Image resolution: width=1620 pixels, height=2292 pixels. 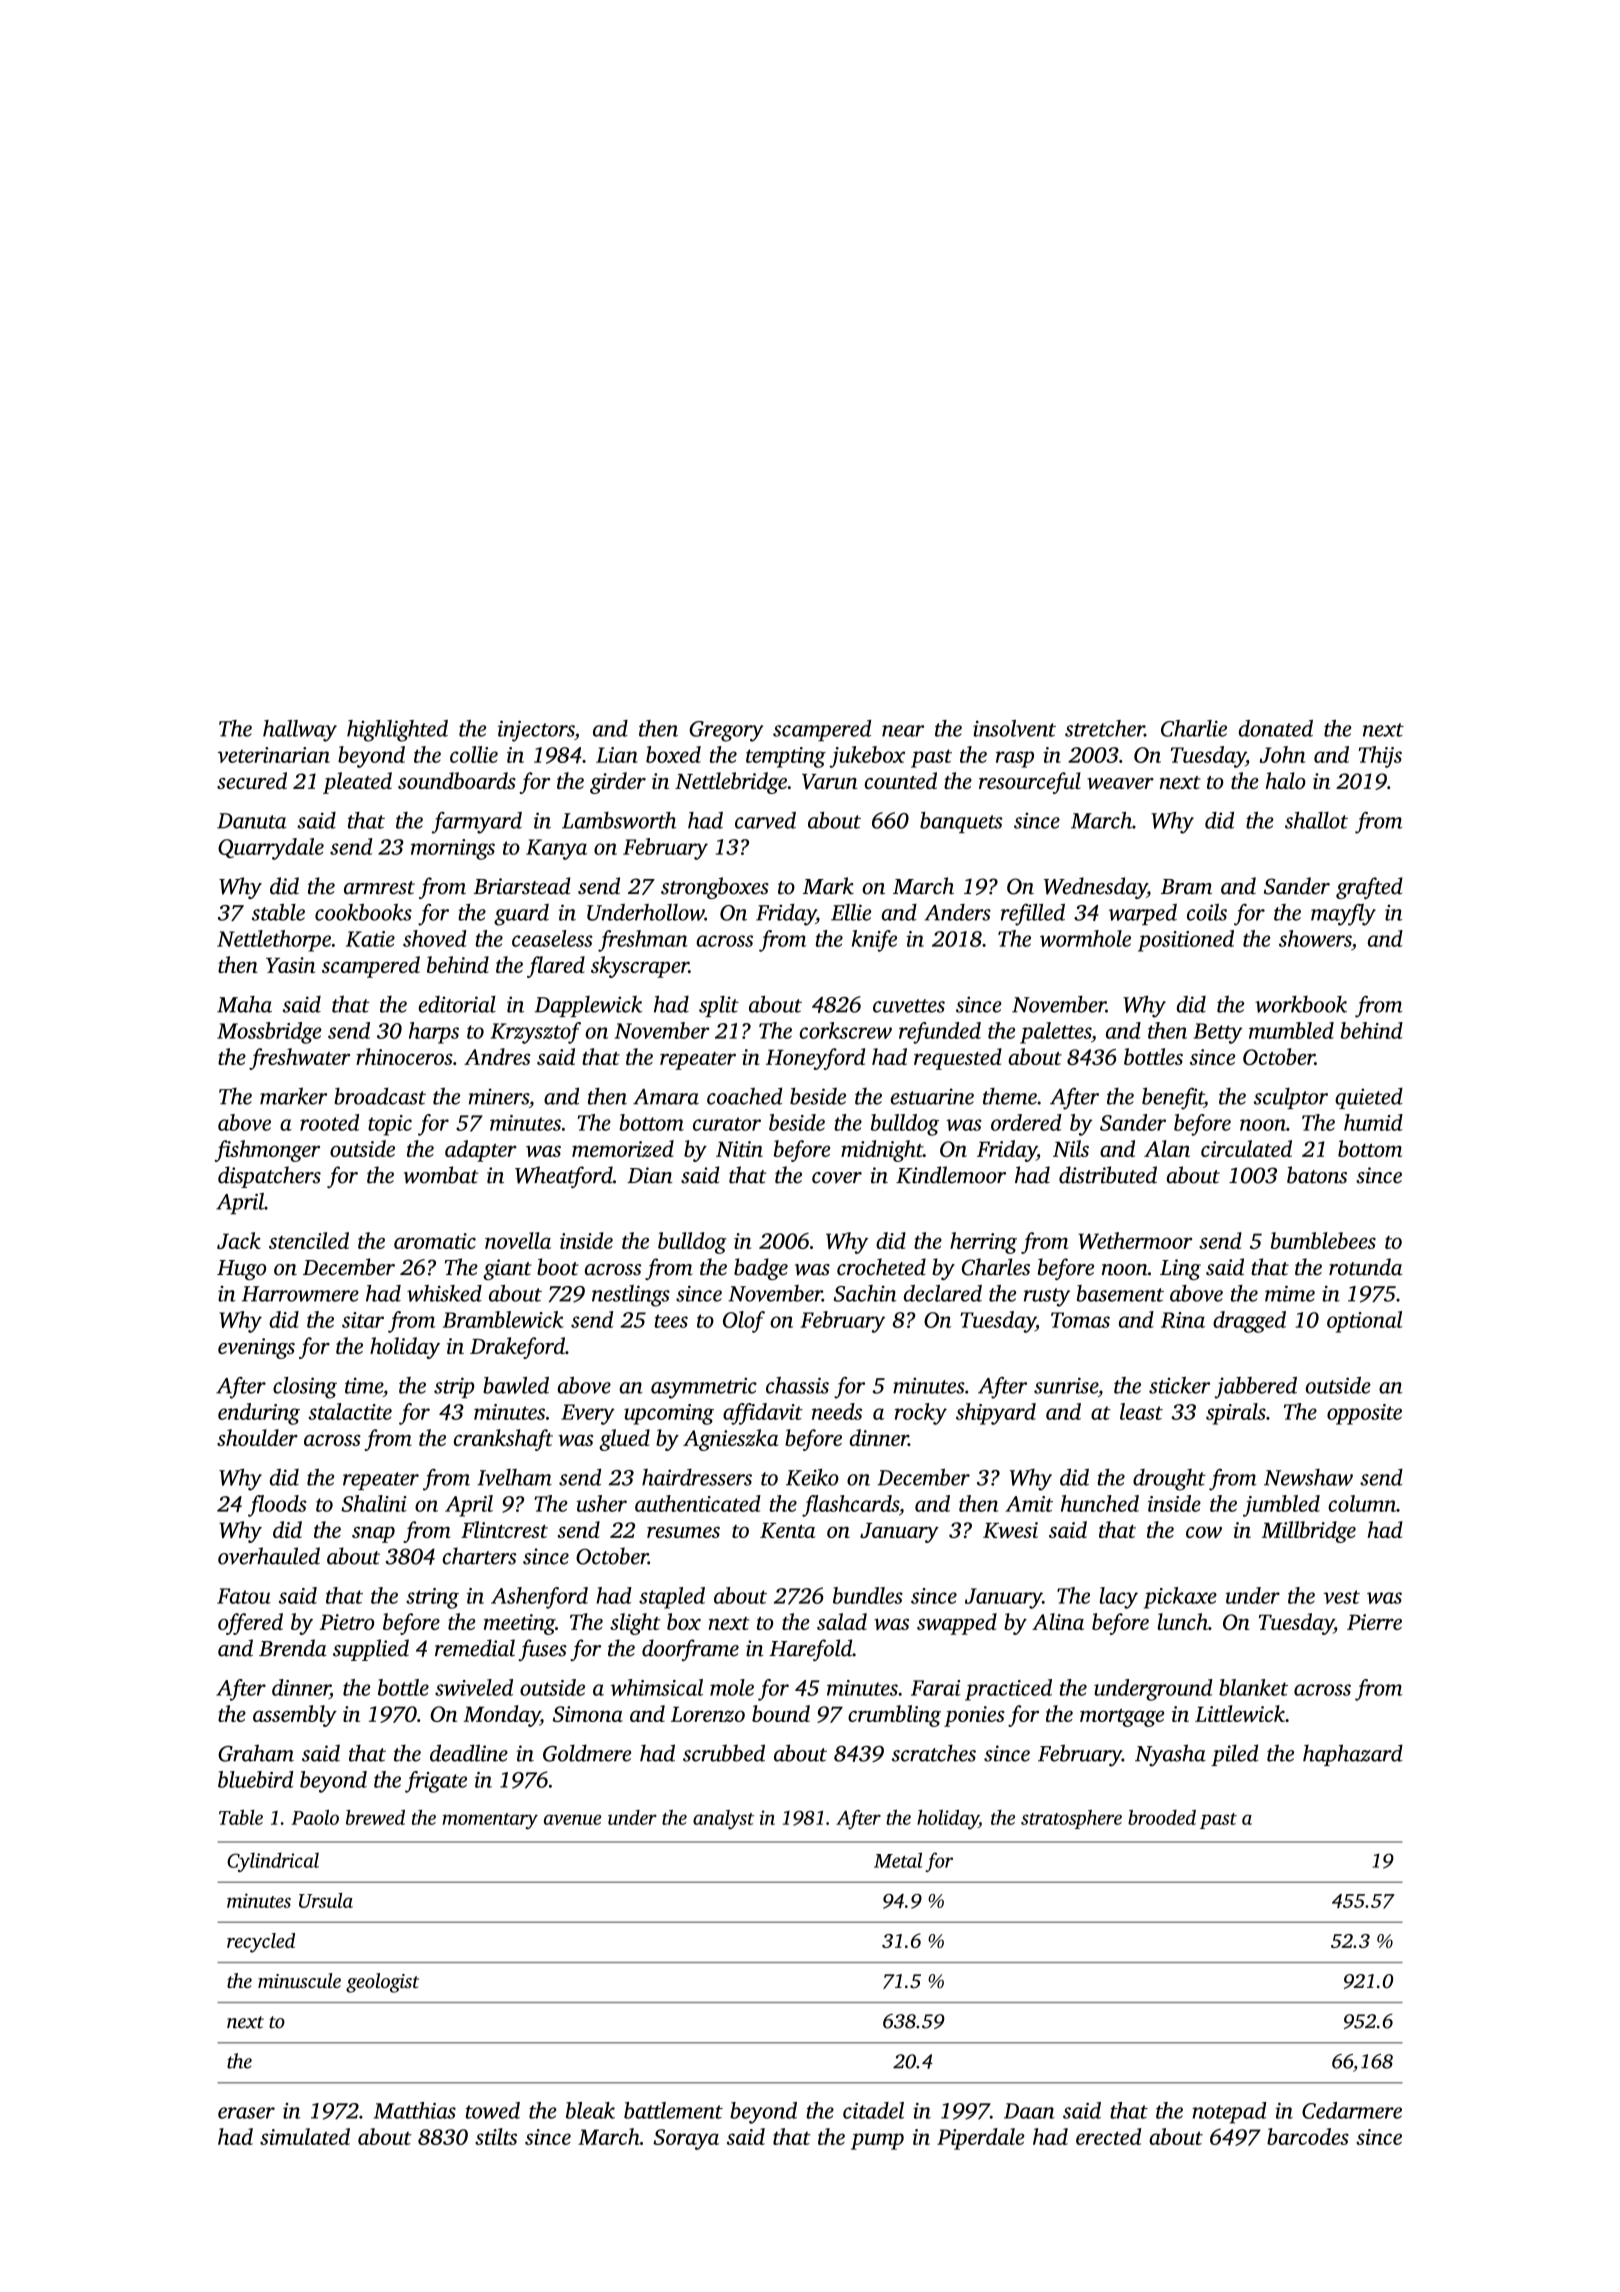 What do you see at coordinates (1253, 1687) in the page?
I see `blanket` at bounding box center [1253, 1687].
